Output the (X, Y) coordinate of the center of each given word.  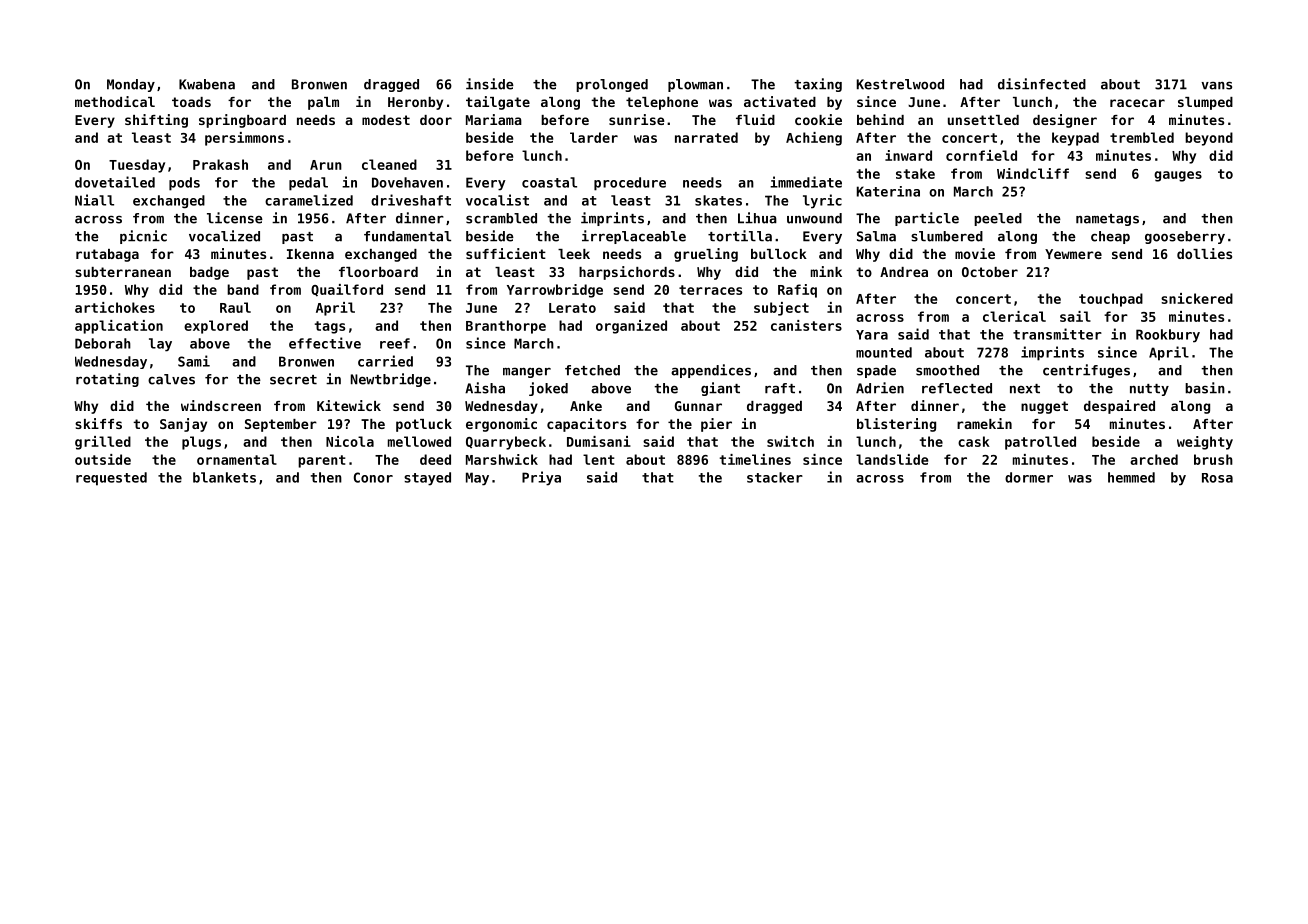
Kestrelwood (900, 84)
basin (1205, 388)
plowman (695, 85)
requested (111, 479)
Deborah (103, 343)
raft (780, 388)
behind (880, 119)
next (1025, 389)
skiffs (98, 423)
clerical (1014, 316)
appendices (711, 371)
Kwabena (207, 84)
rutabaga (107, 255)
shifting (156, 121)
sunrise (637, 119)
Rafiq (797, 291)
